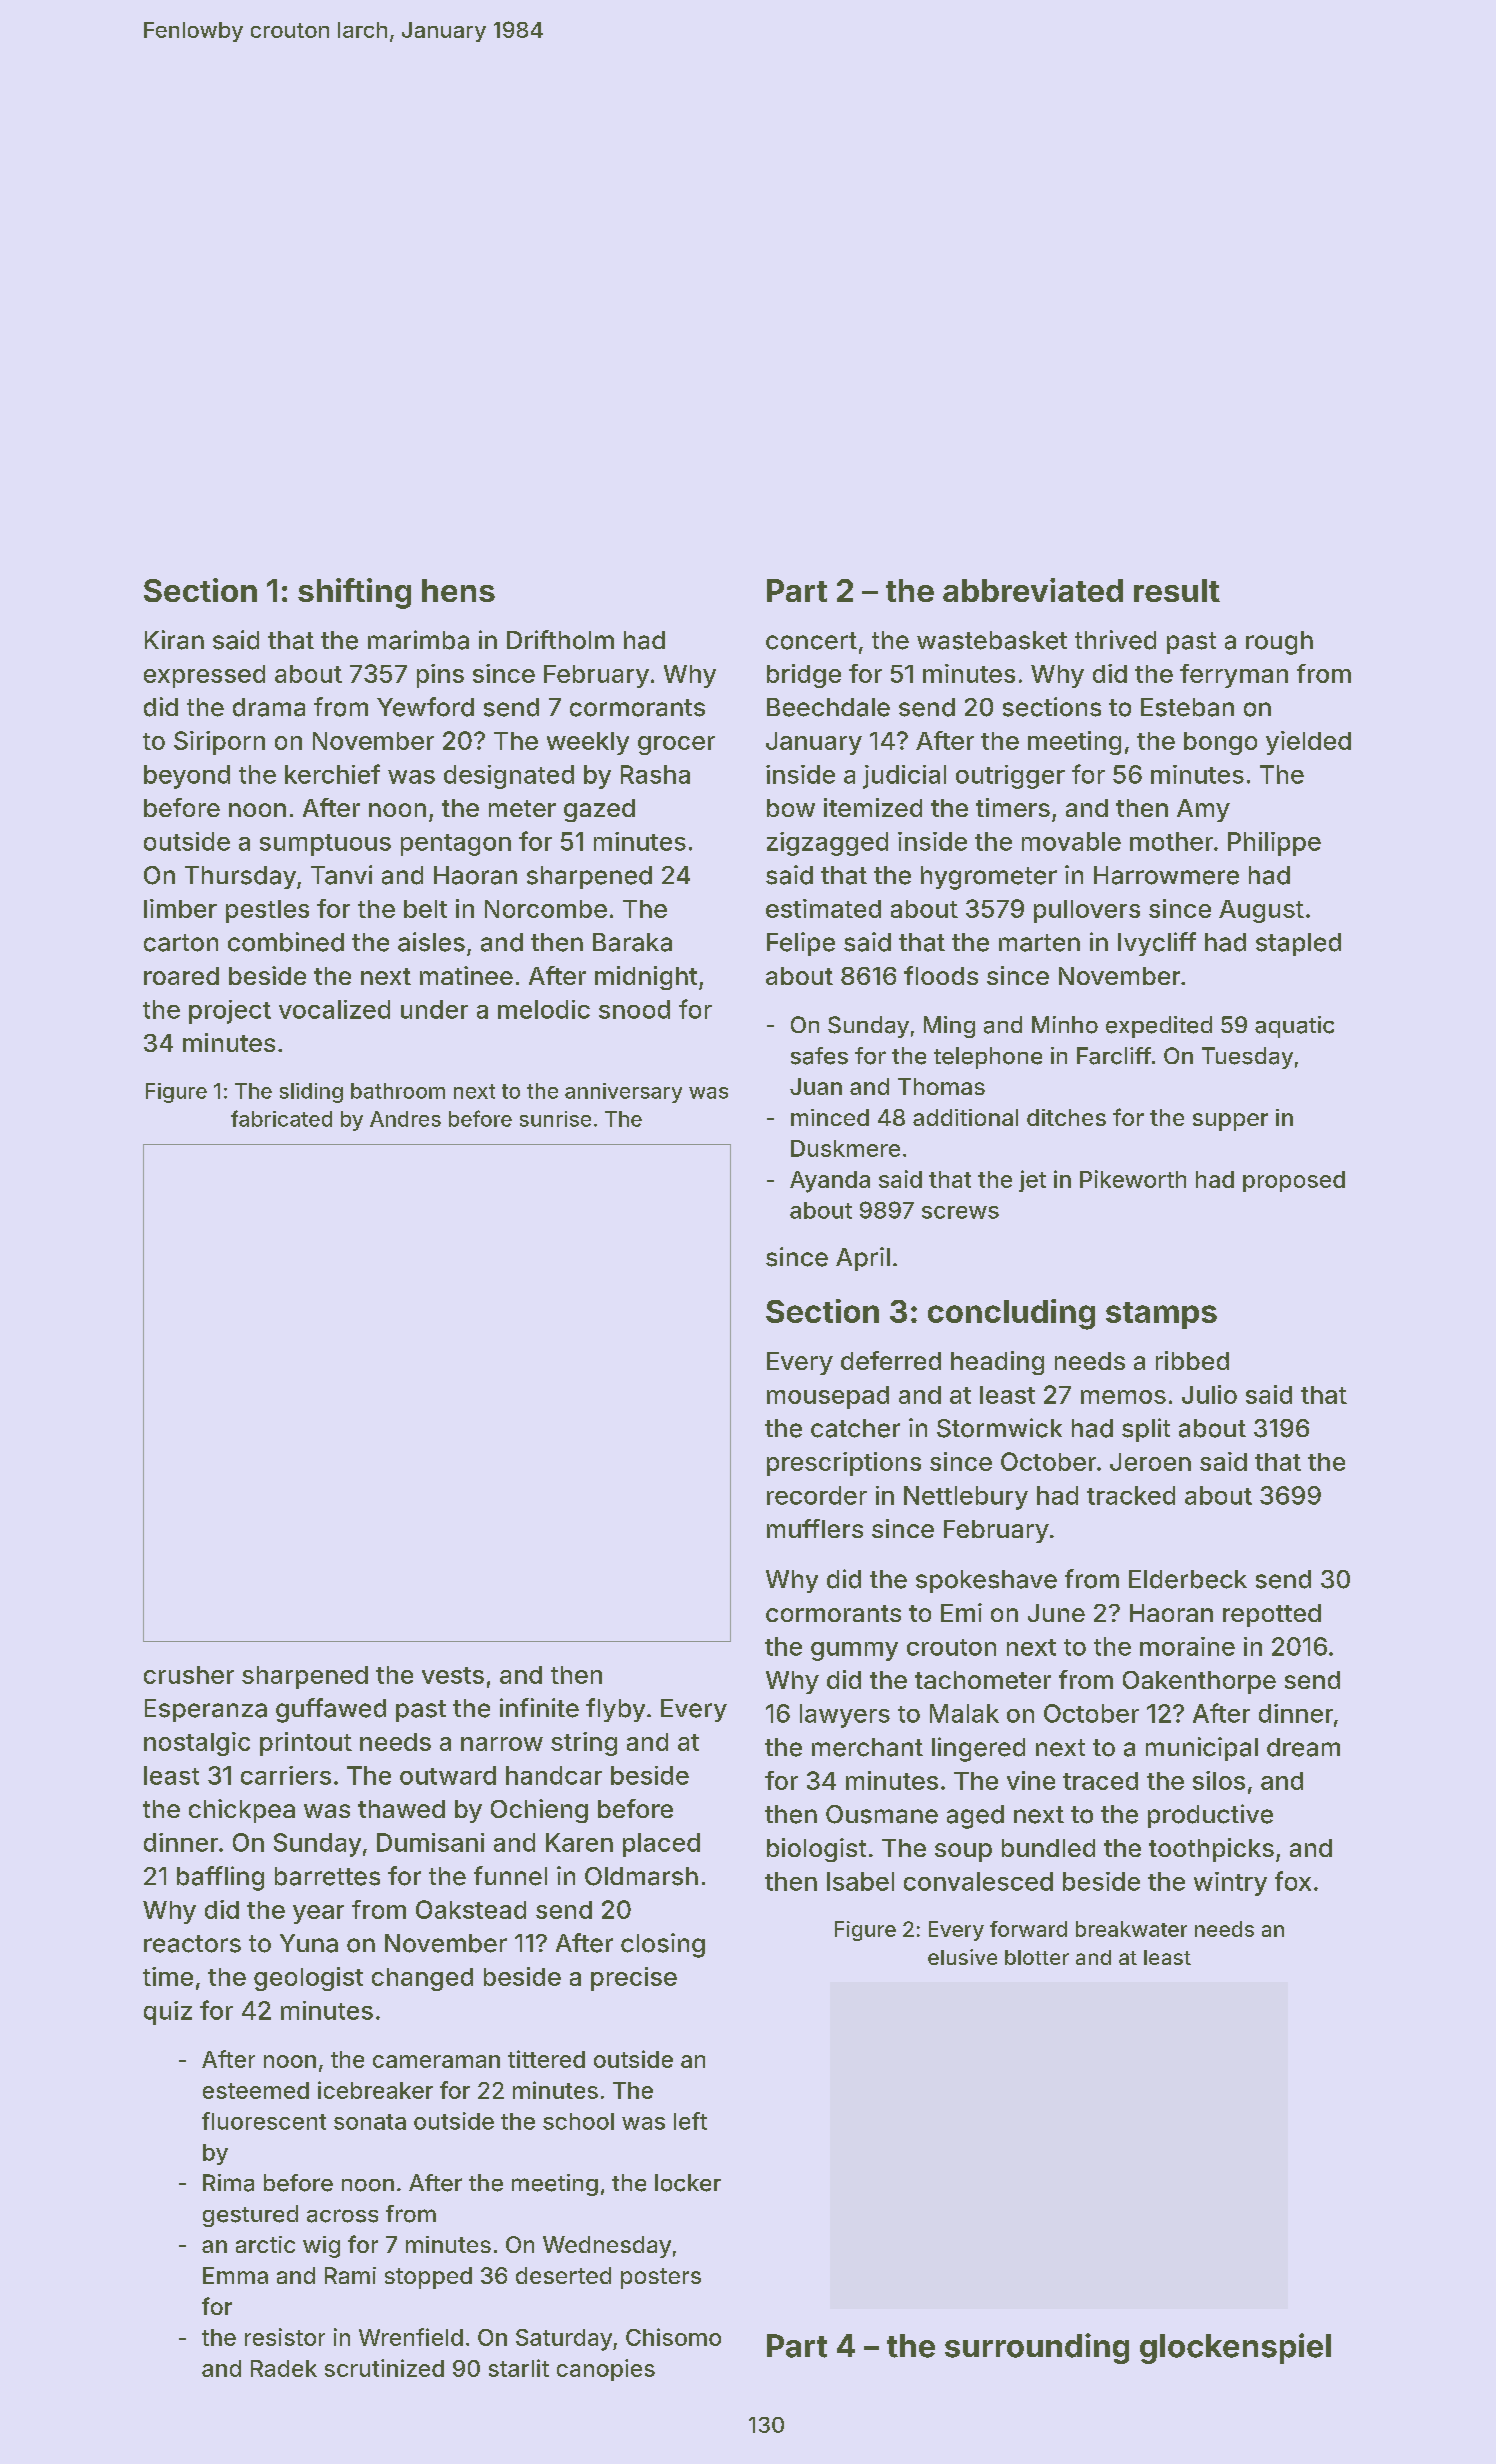  I want to click on Yewford, so click(425, 707).
